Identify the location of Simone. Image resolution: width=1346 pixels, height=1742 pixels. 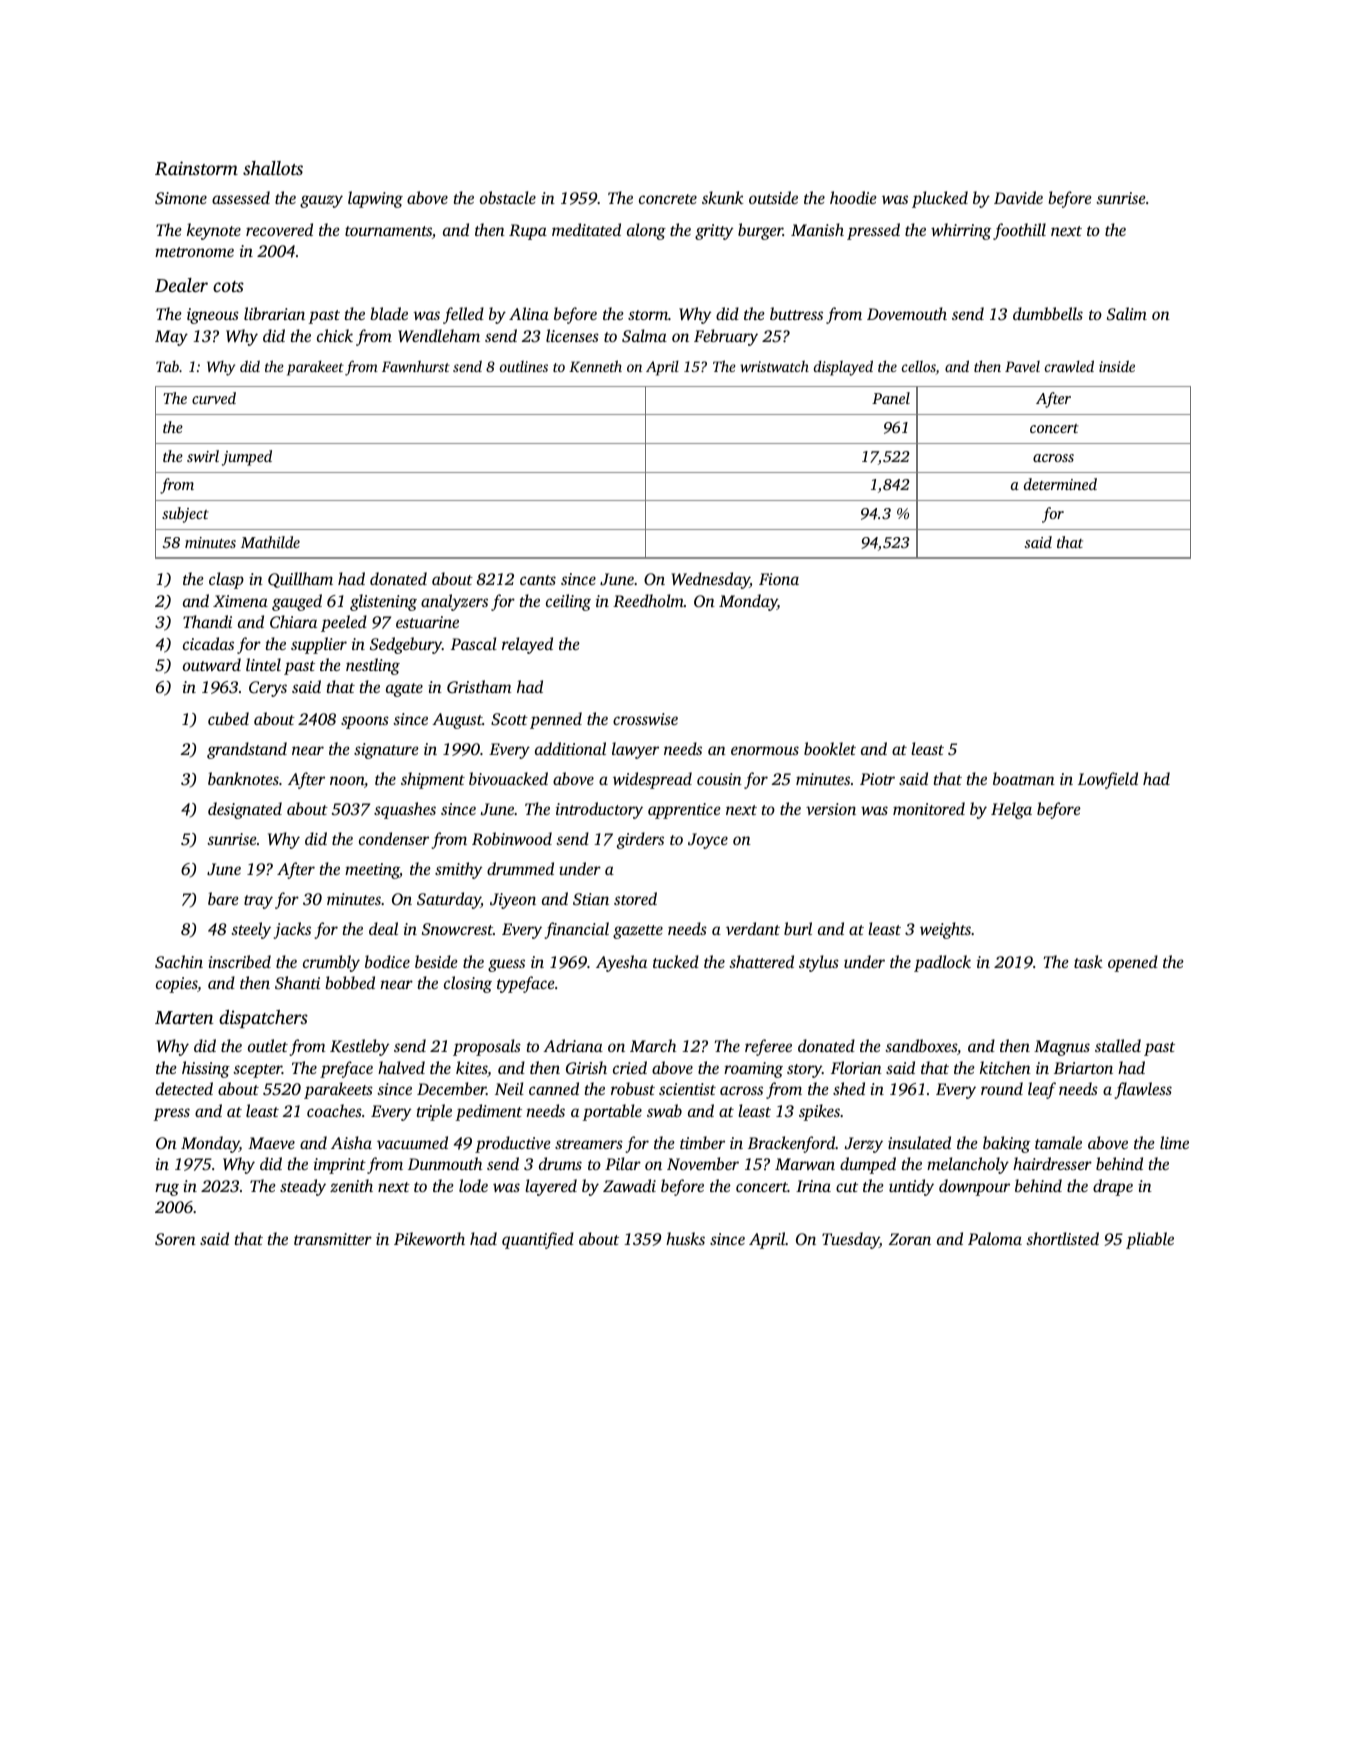
(181, 198).
